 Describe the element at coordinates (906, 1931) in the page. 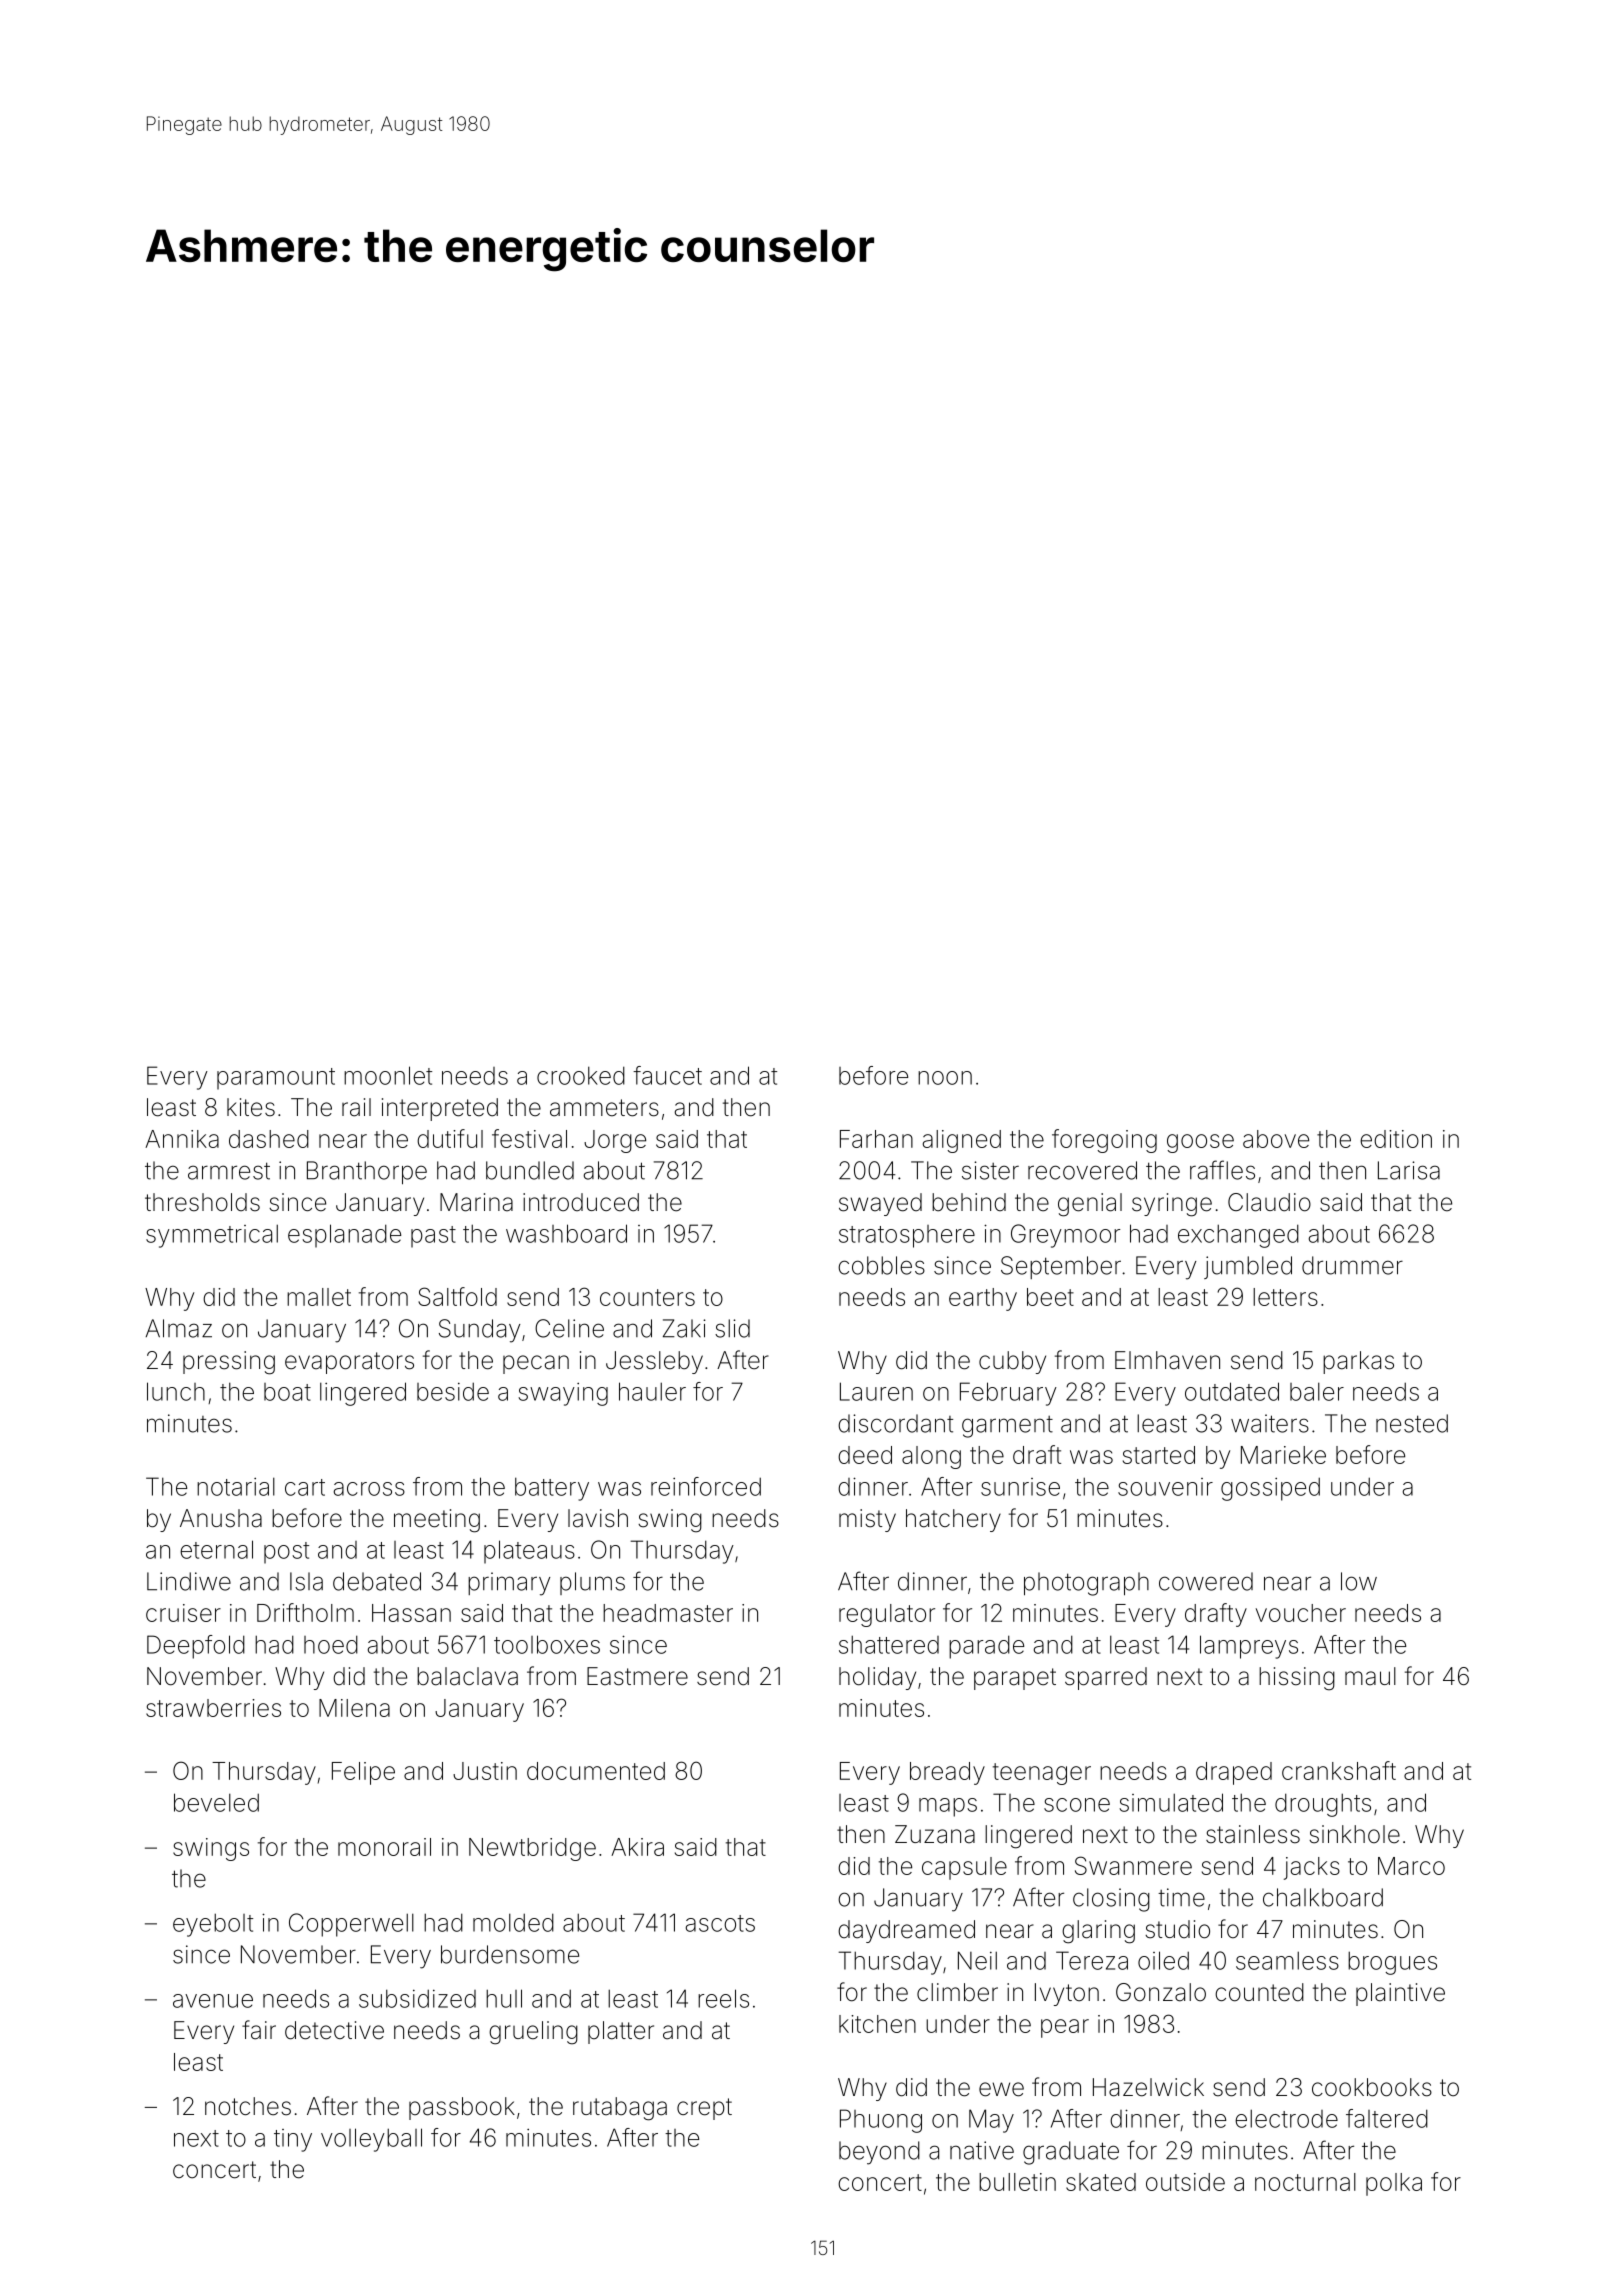

I see `daydreamed` at that location.
